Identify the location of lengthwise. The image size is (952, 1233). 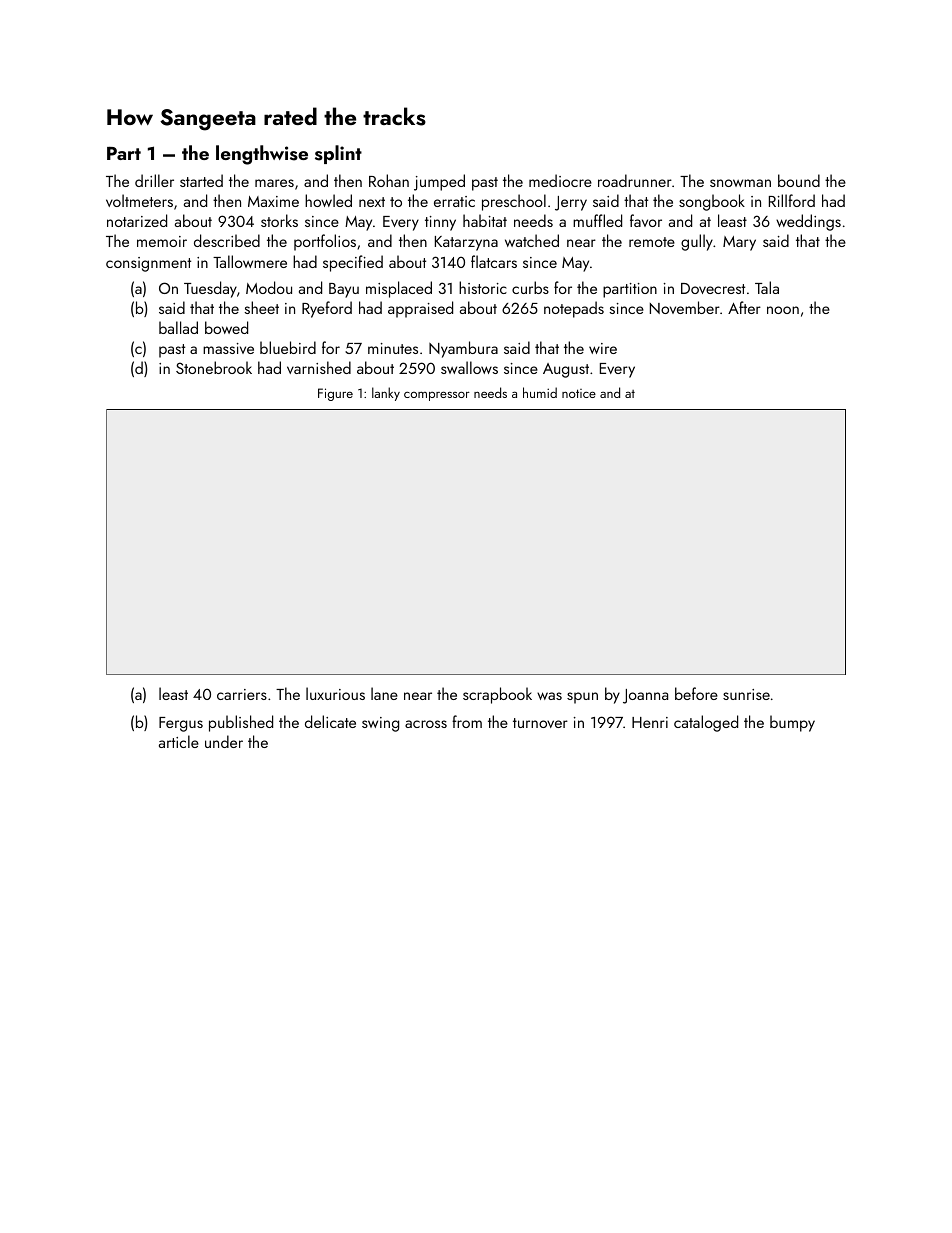
(262, 155).
